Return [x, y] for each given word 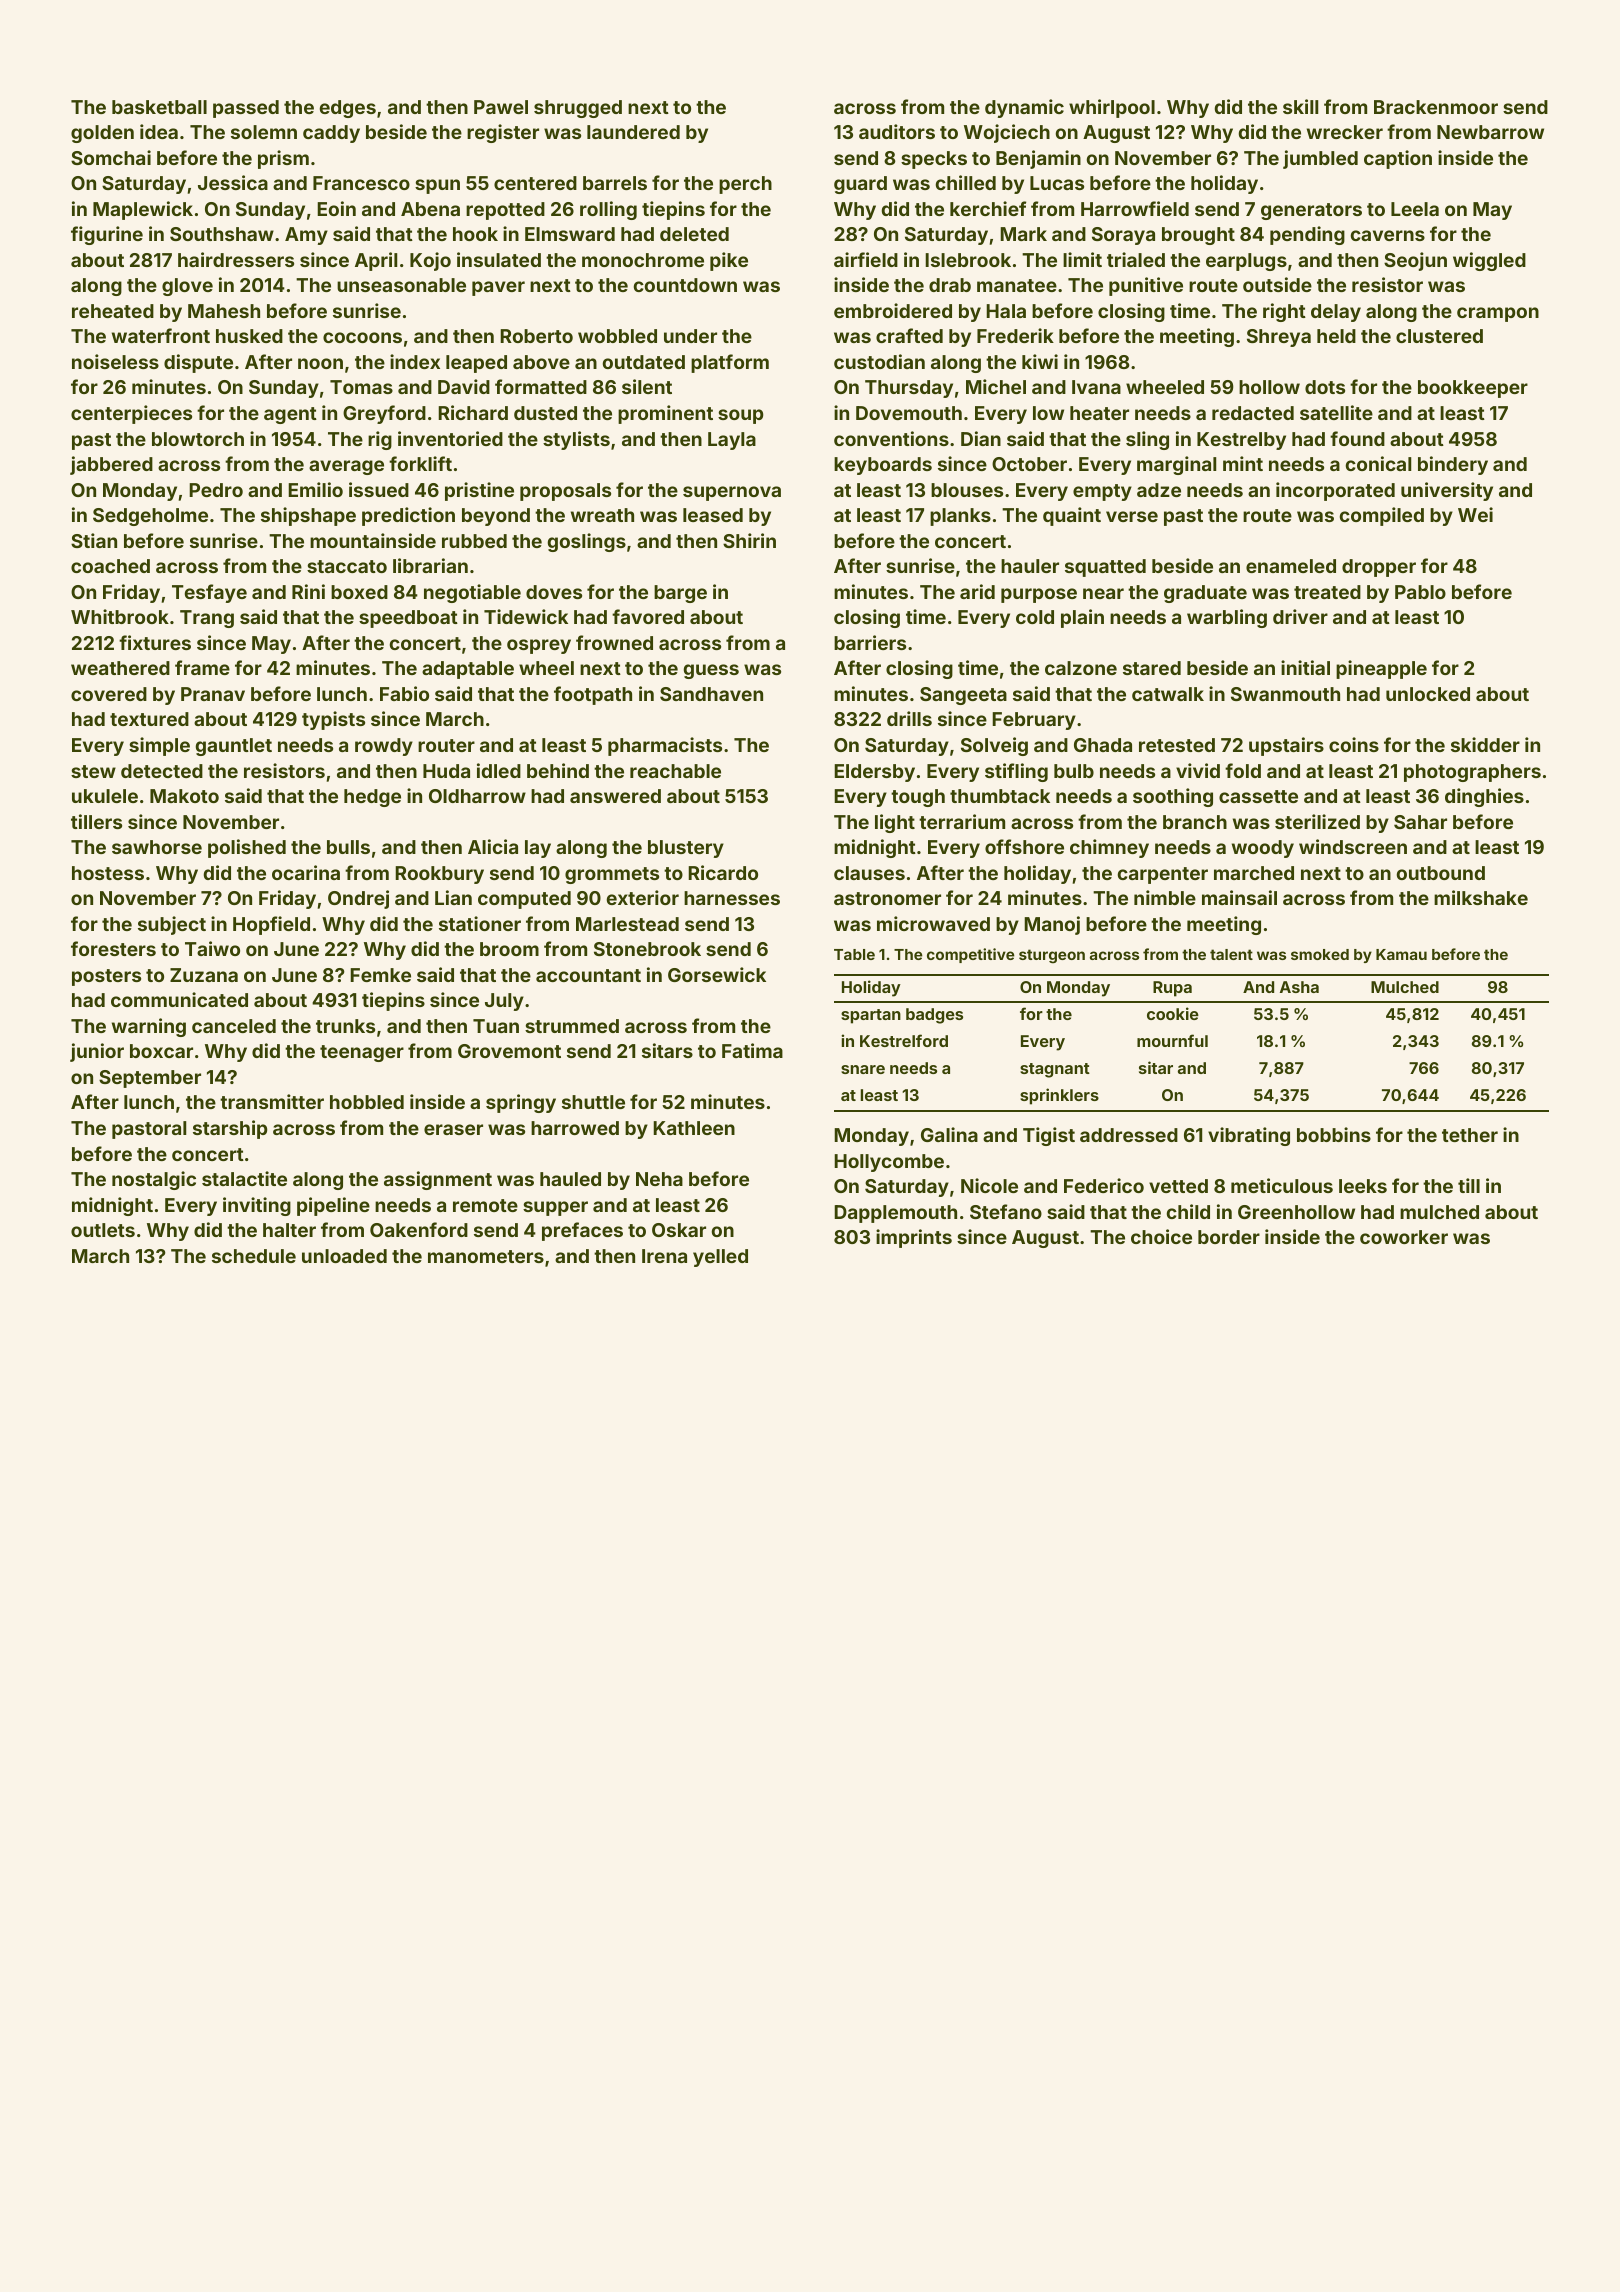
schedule [254, 1256]
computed [524, 900]
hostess [108, 873]
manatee [1017, 285]
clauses [869, 873]
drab [950, 285]
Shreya [1279, 338]
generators [1311, 211]
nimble [1165, 897]
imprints [914, 1238]
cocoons [362, 337]
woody [1263, 849]
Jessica [233, 182]
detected [162, 771]
